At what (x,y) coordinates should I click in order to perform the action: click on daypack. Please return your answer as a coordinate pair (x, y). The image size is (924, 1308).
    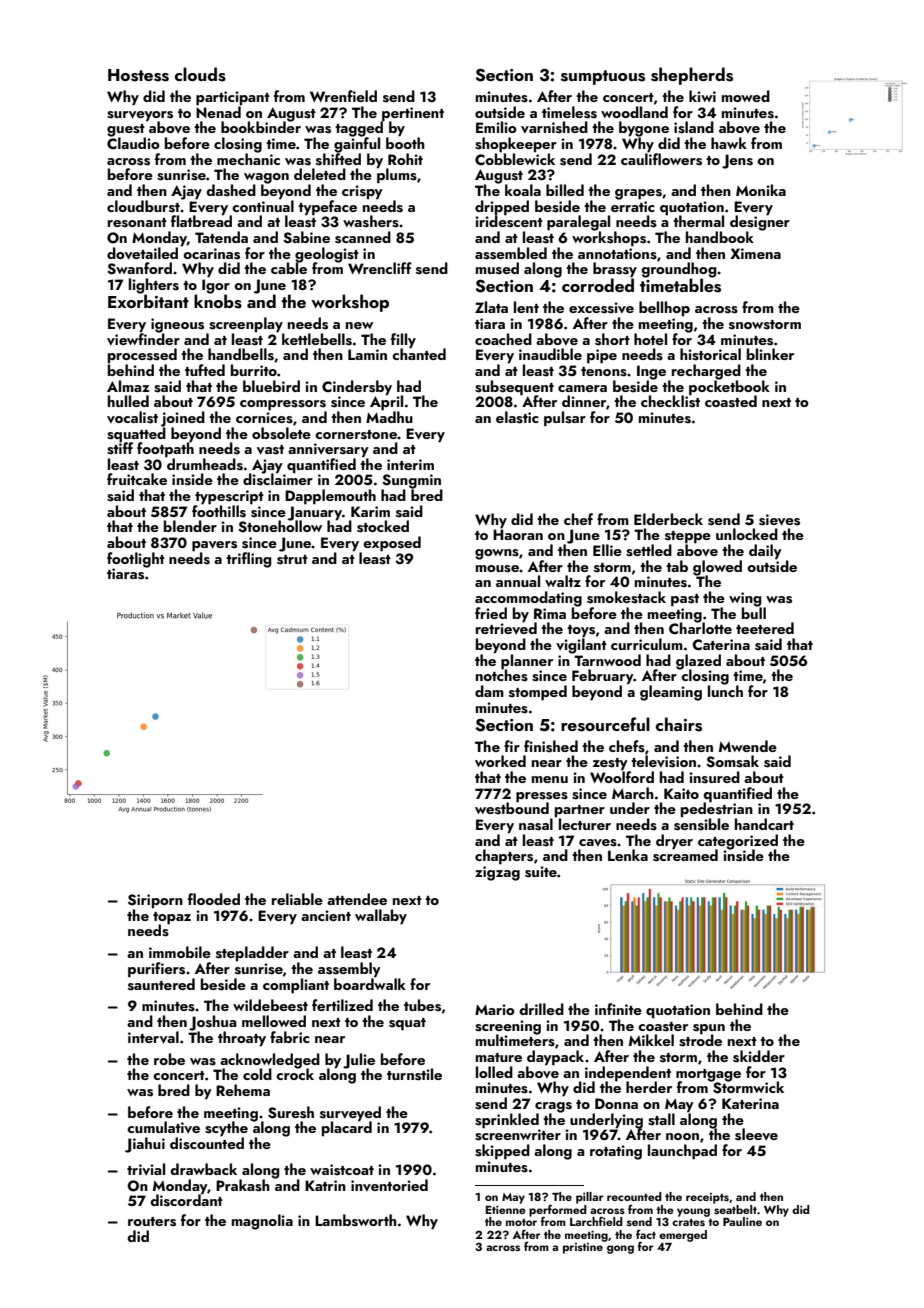
    Looking at the image, I should click on (555, 1058).
